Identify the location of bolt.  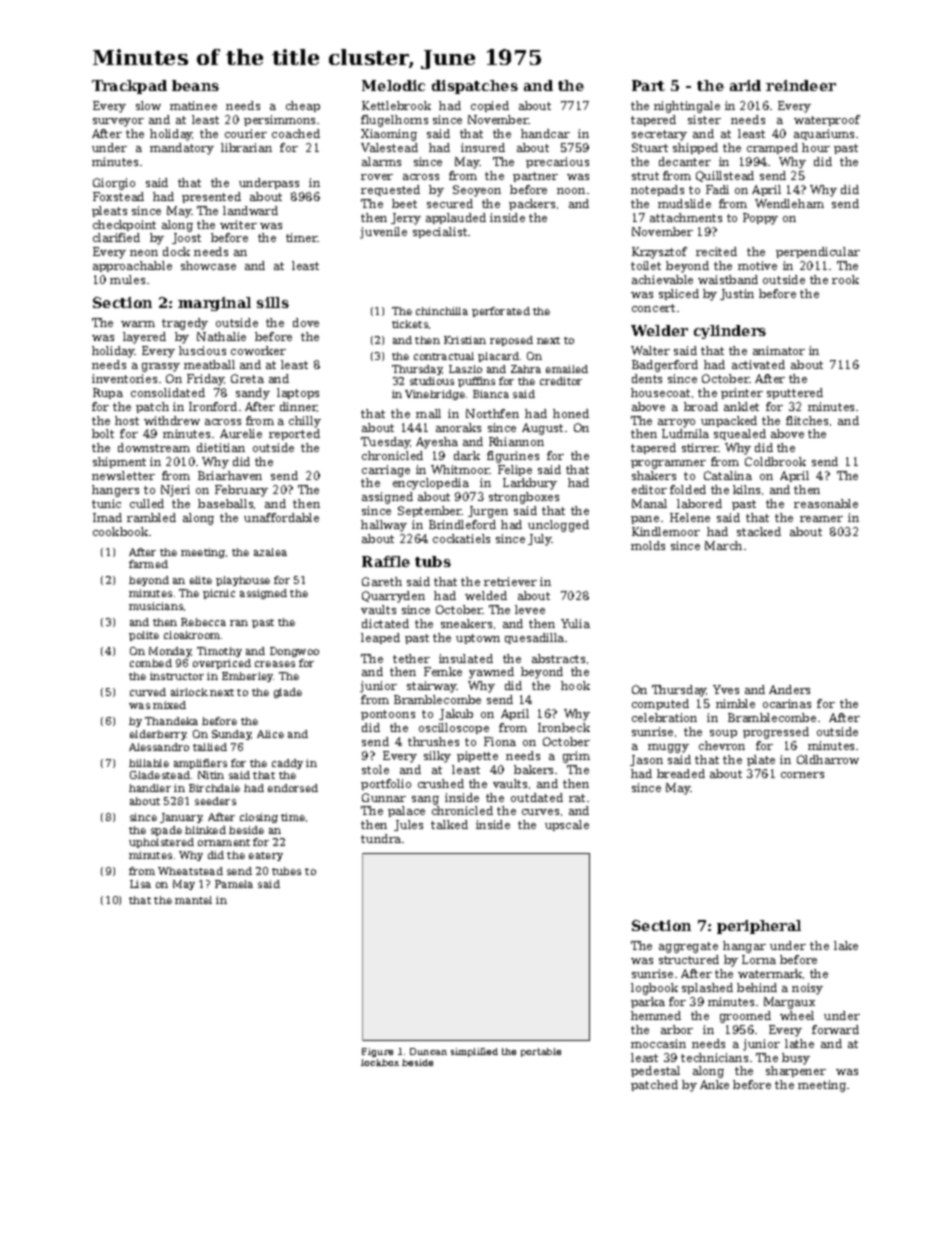
(103, 433).
